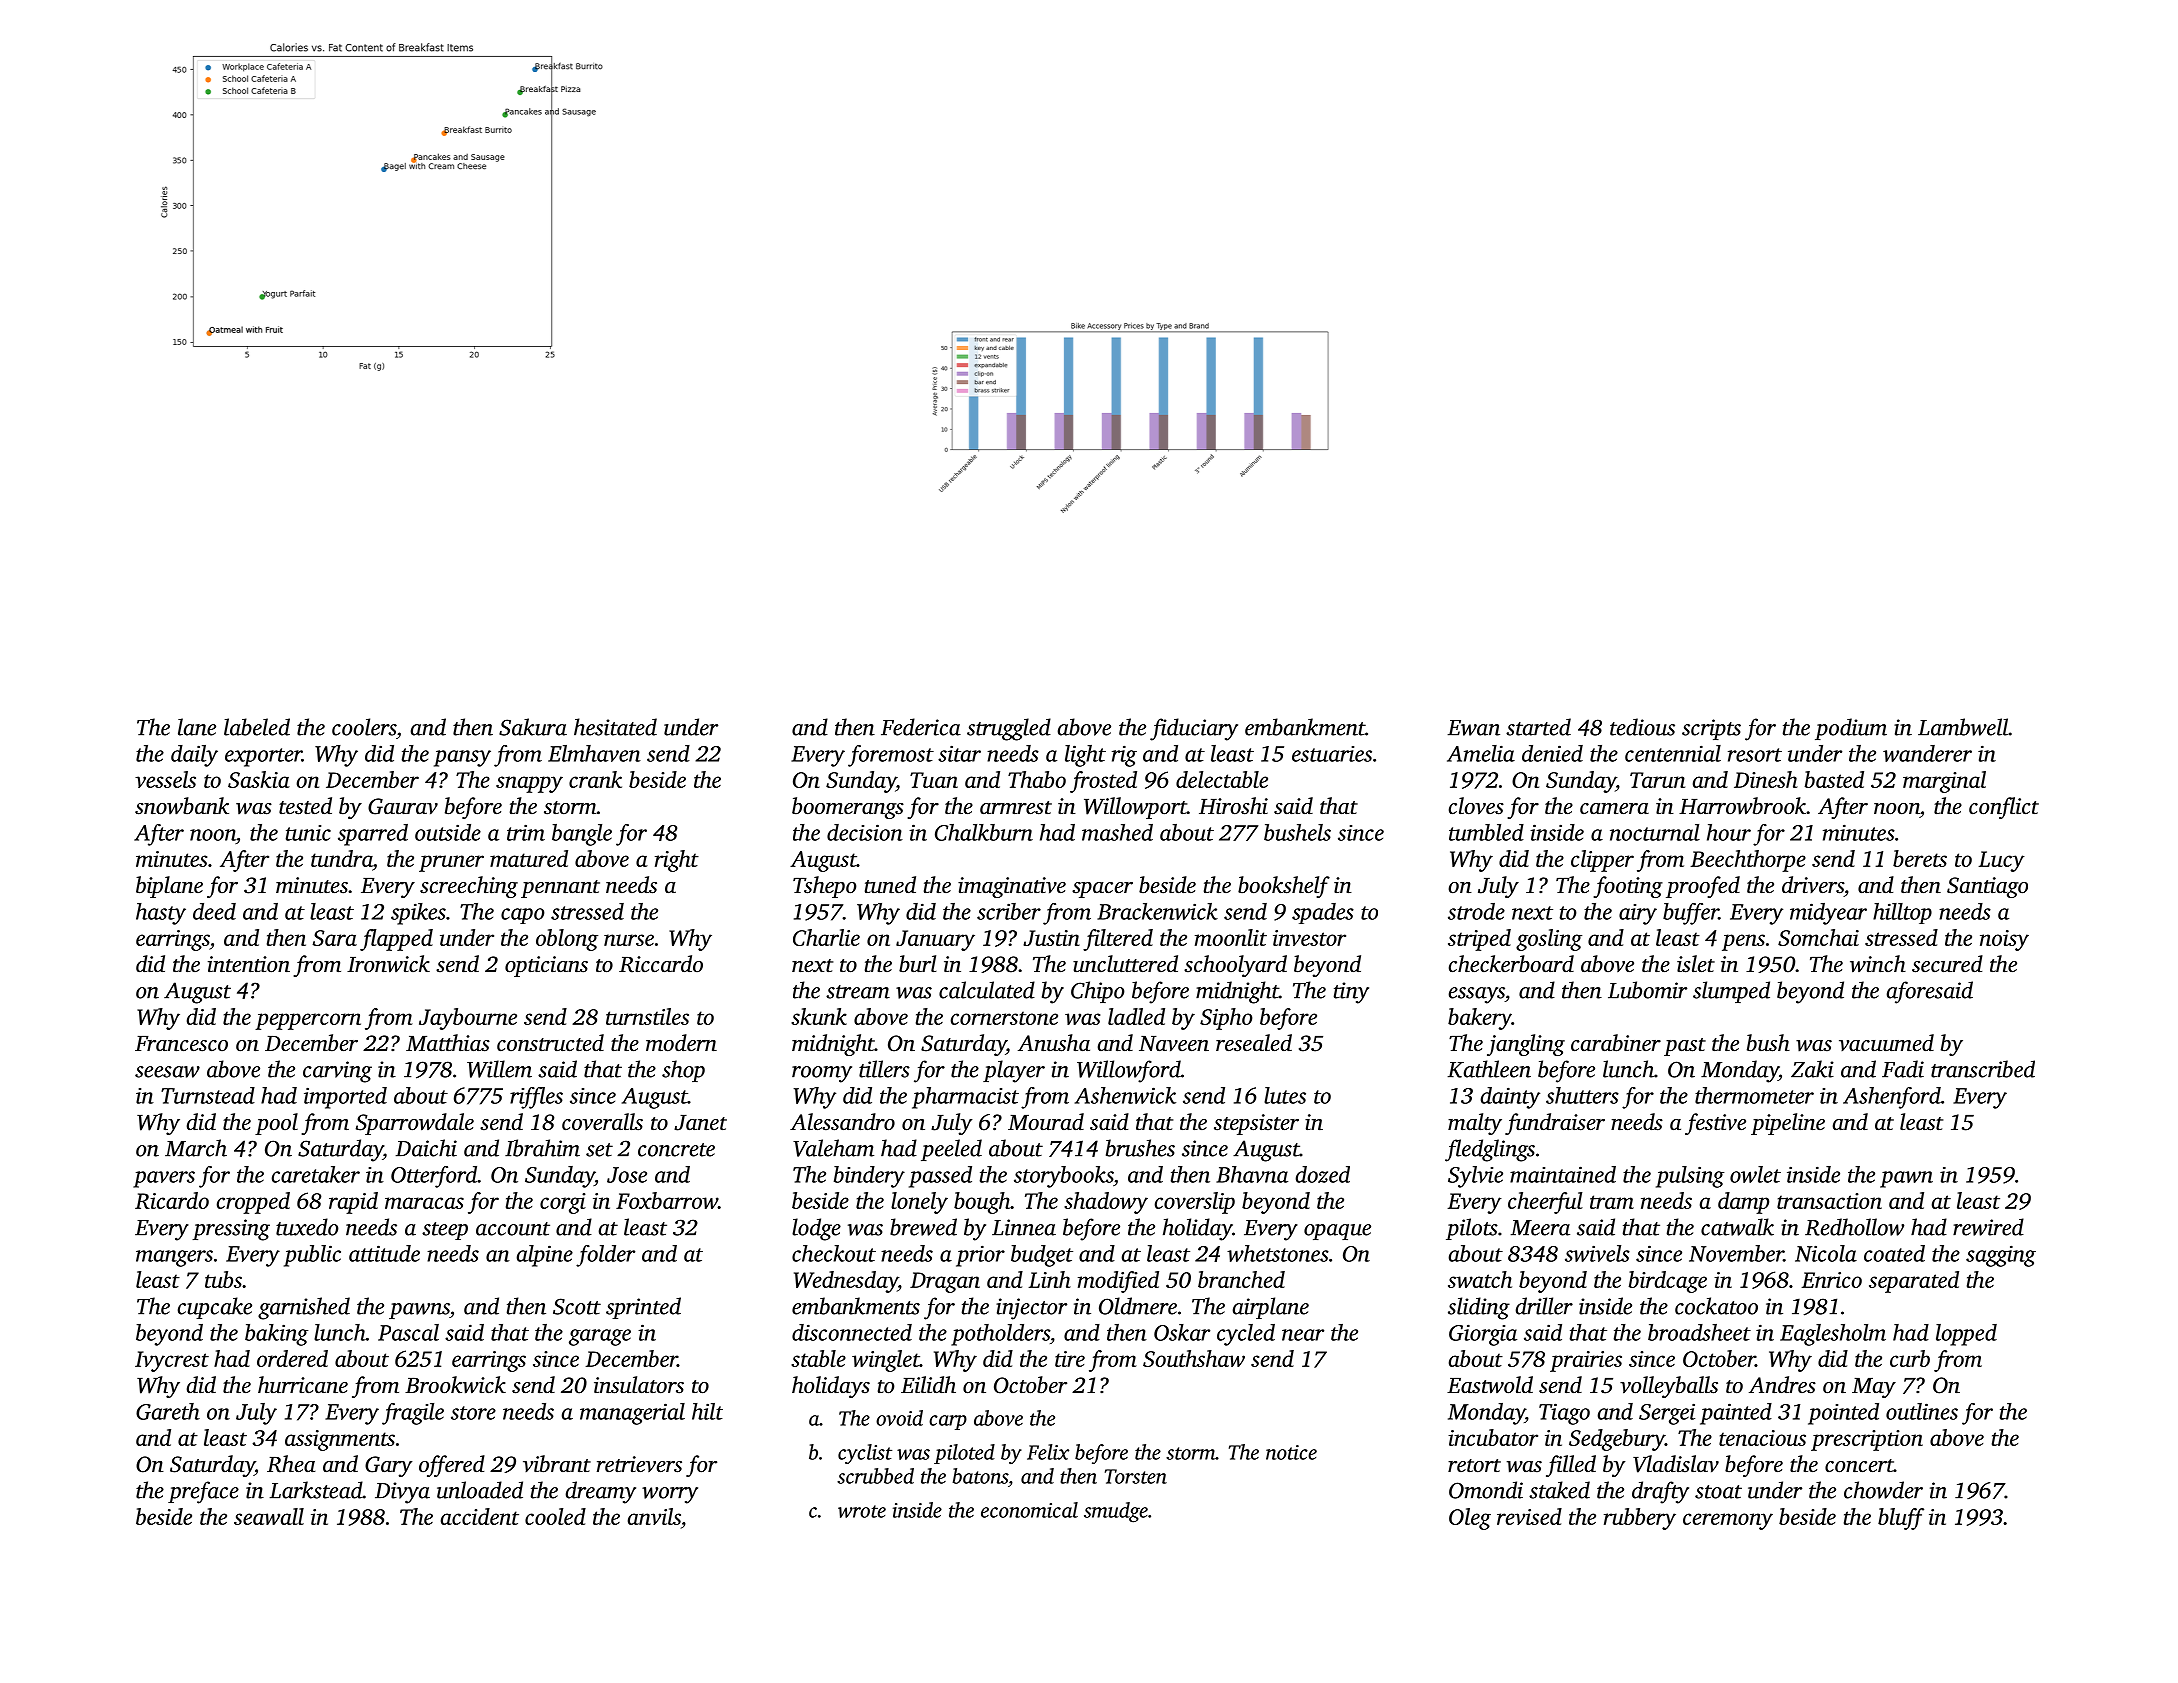 The width and height of the document is (2178, 1683). I want to click on constructed, so click(550, 1043).
